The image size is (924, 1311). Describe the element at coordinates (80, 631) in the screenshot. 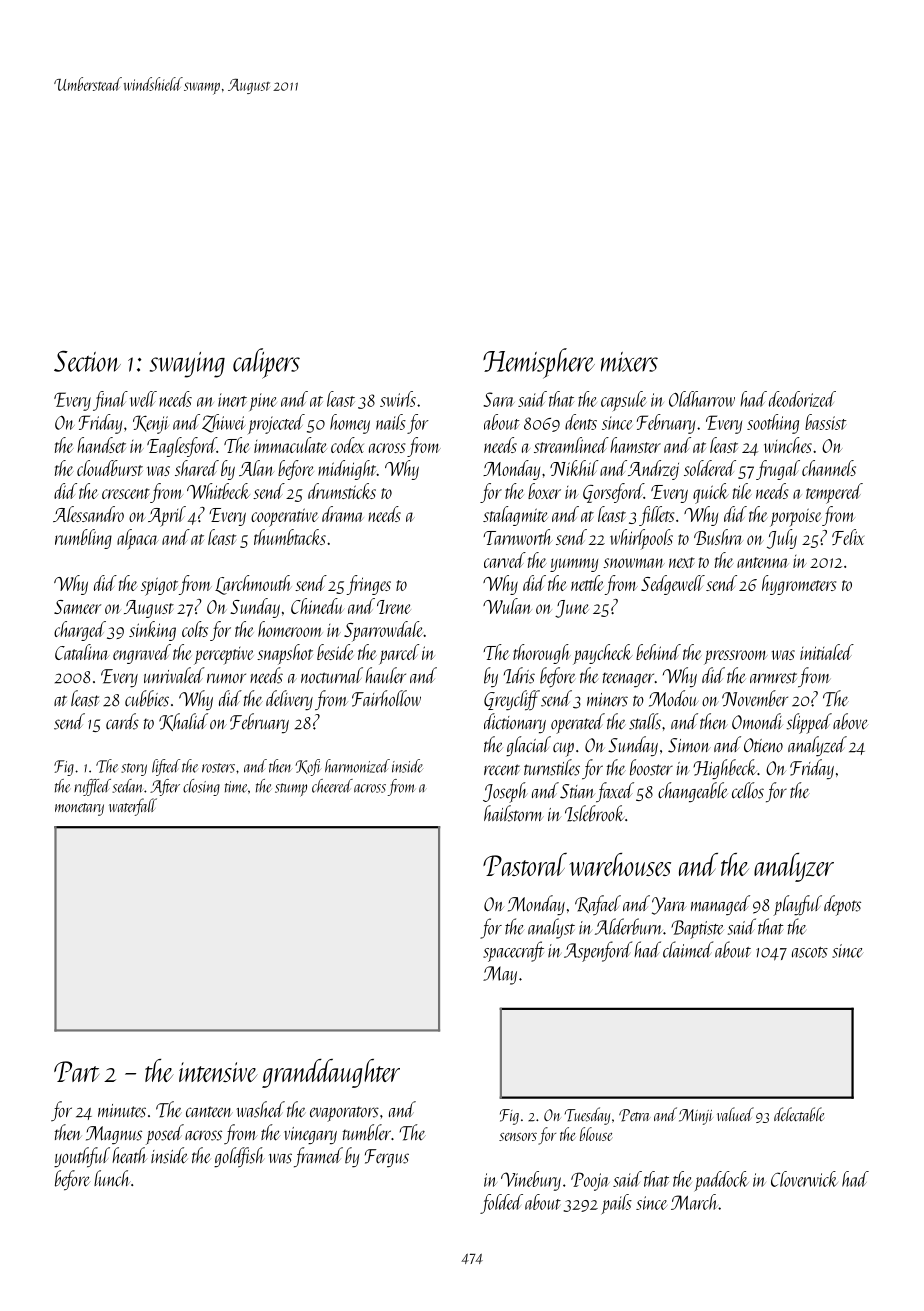

I see `charged` at that location.
